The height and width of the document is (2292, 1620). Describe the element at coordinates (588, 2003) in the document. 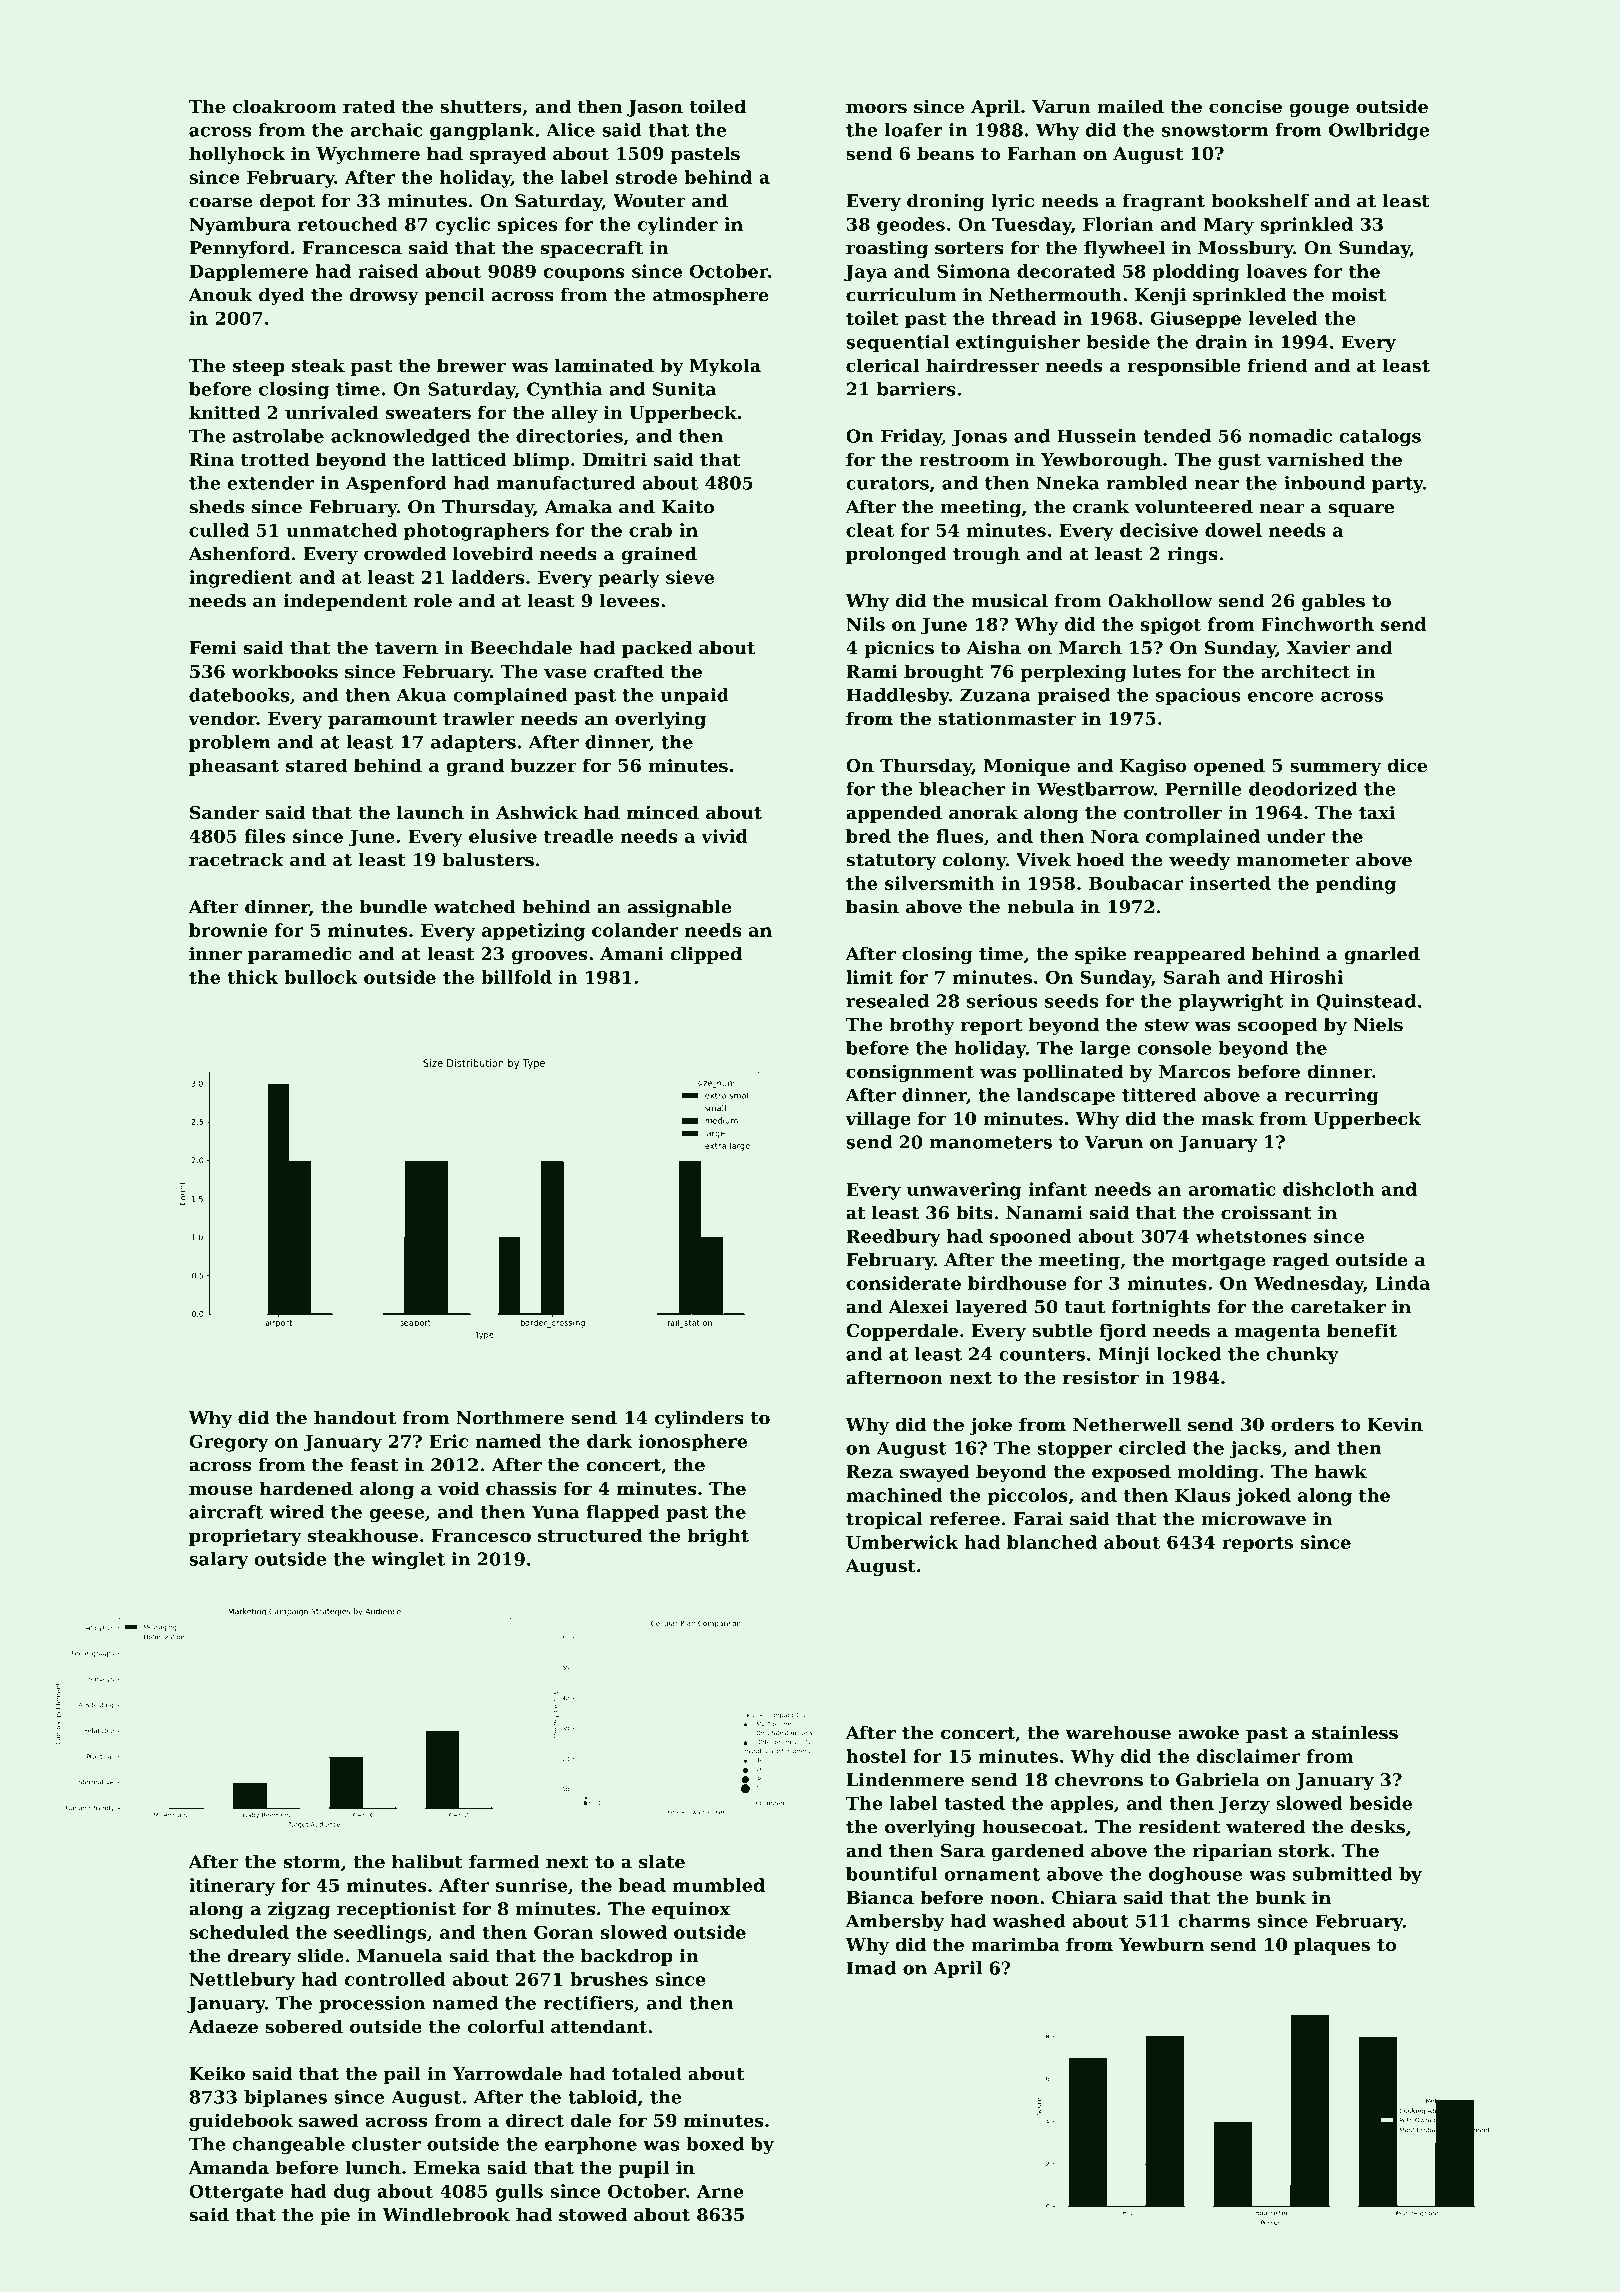

I see `rectifiers` at that location.
